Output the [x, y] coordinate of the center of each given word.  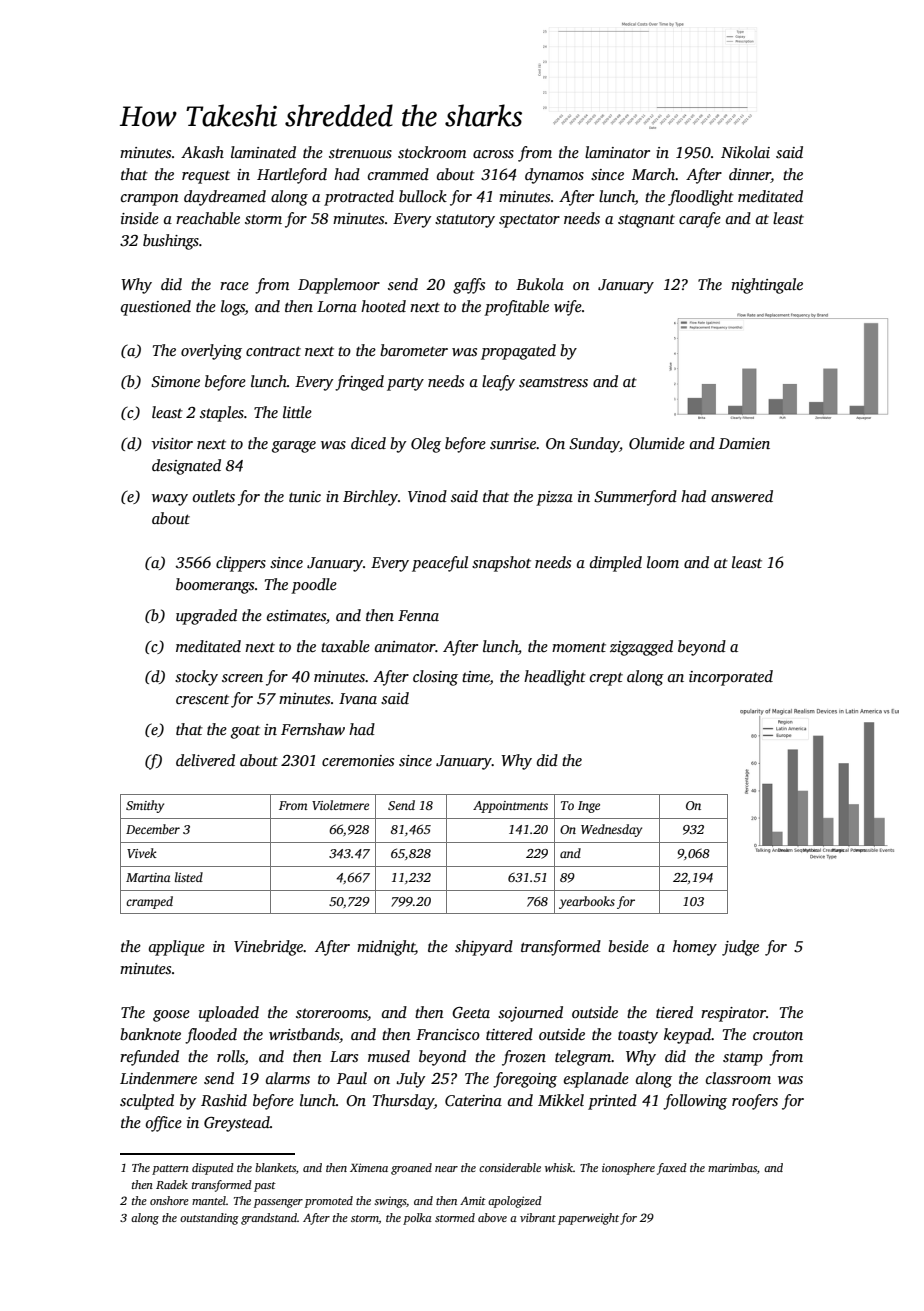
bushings [171, 242]
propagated [518, 352]
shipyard [484, 948]
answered [742, 496]
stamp [743, 1059]
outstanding [209, 1219]
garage [294, 447]
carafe [700, 220]
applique [177, 948]
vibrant [538, 1217]
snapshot [501, 564]
